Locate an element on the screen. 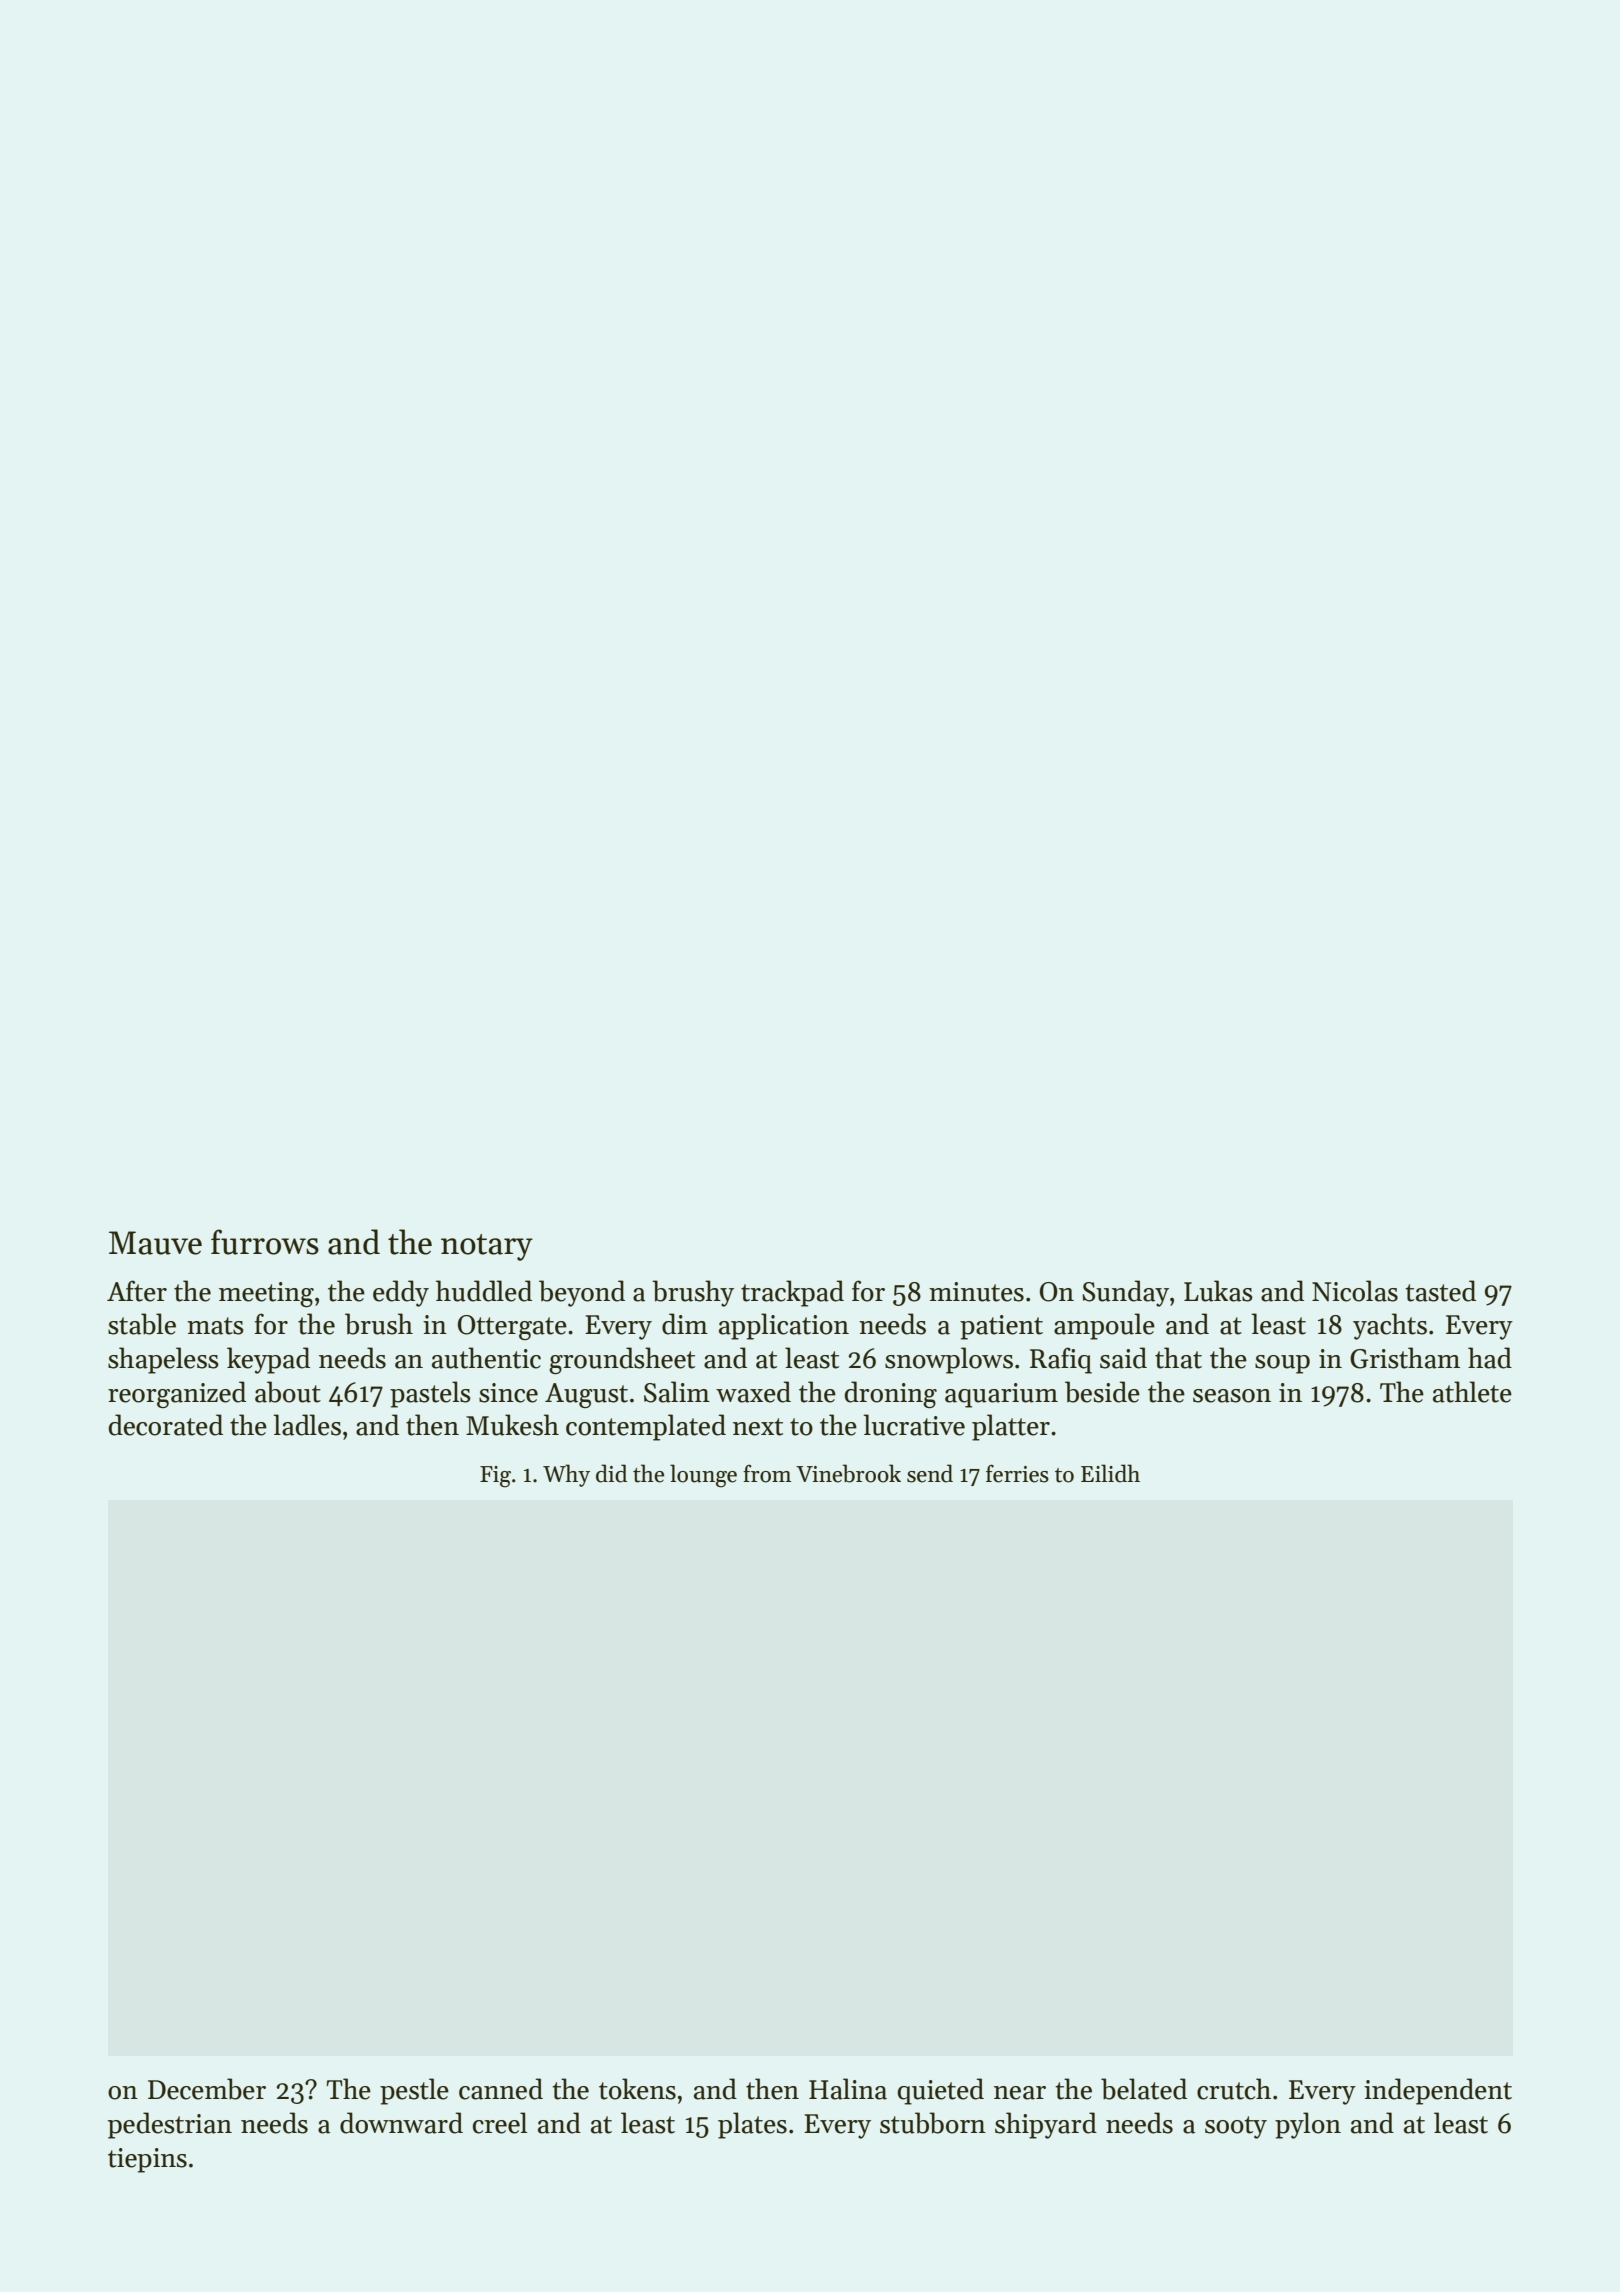  meeting is located at coordinates (266, 1294).
